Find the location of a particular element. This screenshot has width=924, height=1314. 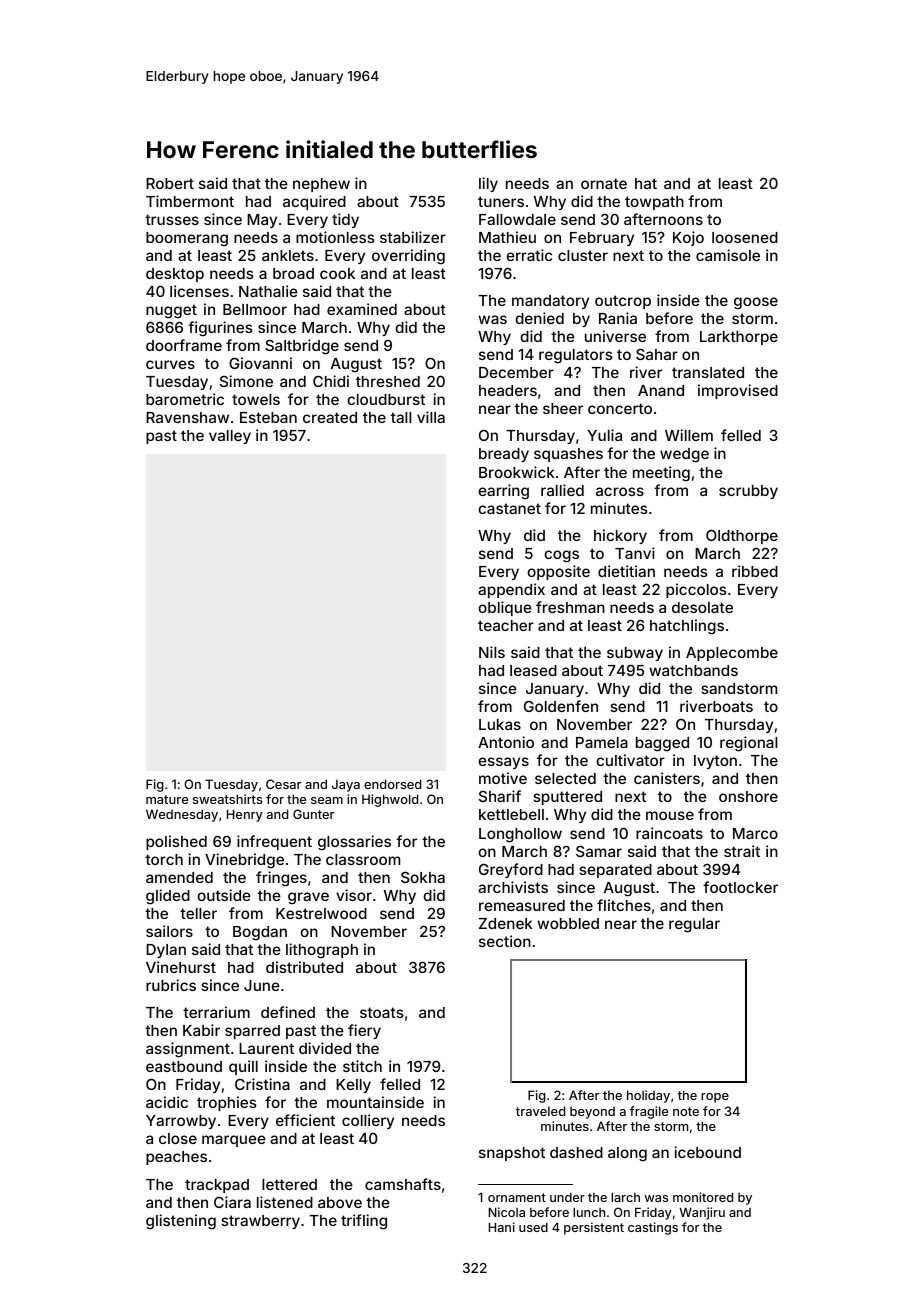

visor is located at coordinates (354, 895).
